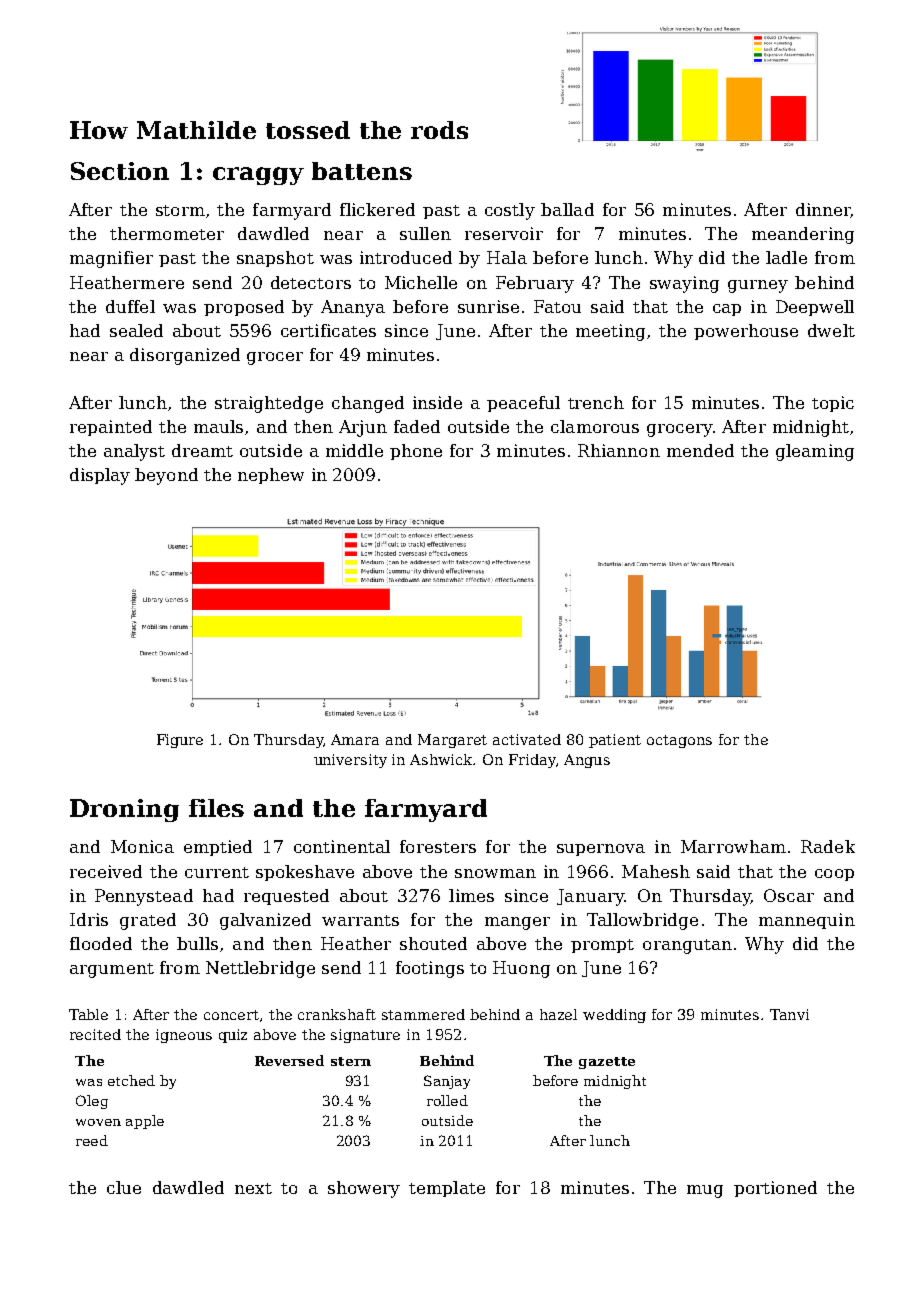 This screenshot has width=924, height=1308. What do you see at coordinates (353, 308) in the screenshot?
I see `Ananya` at bounding box center [353, 308].
